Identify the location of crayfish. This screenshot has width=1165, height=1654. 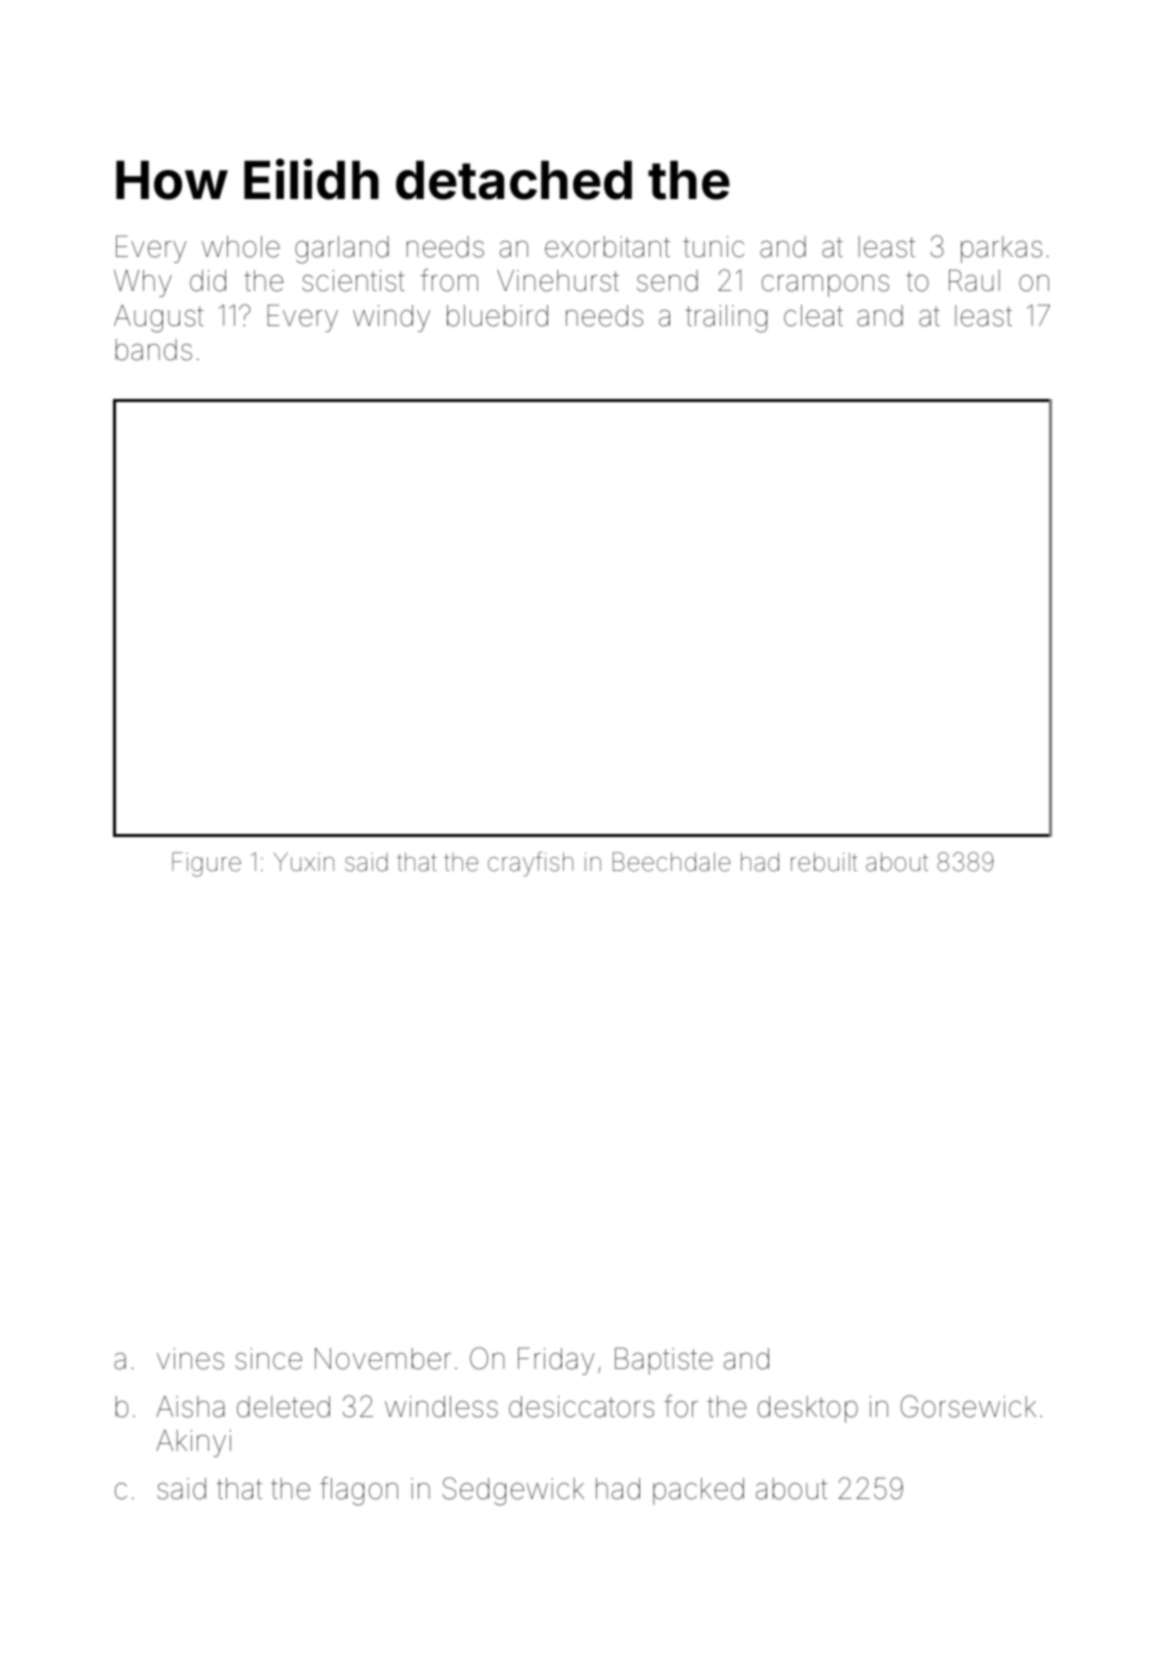
(530, 863).
